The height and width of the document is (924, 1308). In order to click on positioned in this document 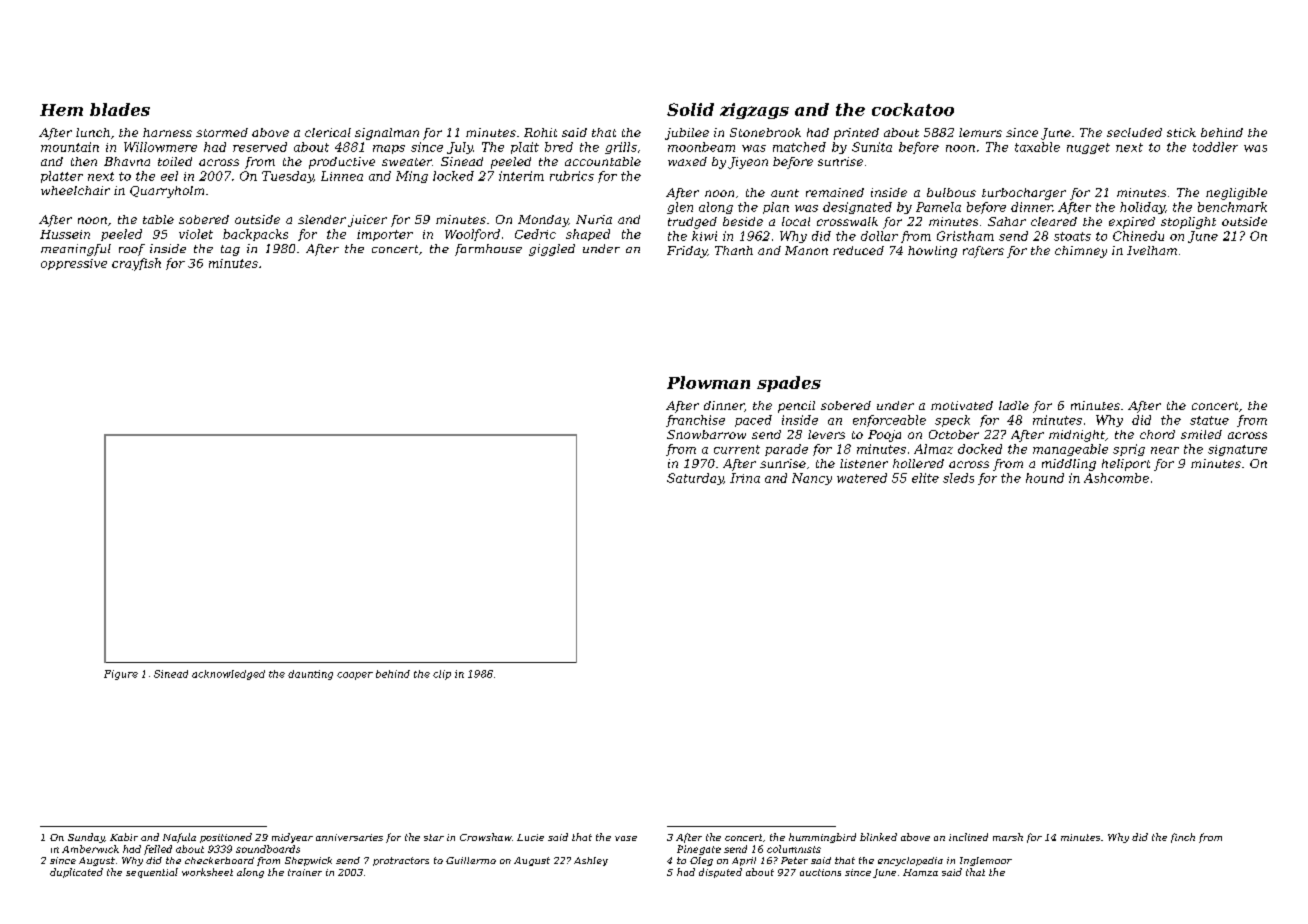, I will do `click(226, 838)`.
